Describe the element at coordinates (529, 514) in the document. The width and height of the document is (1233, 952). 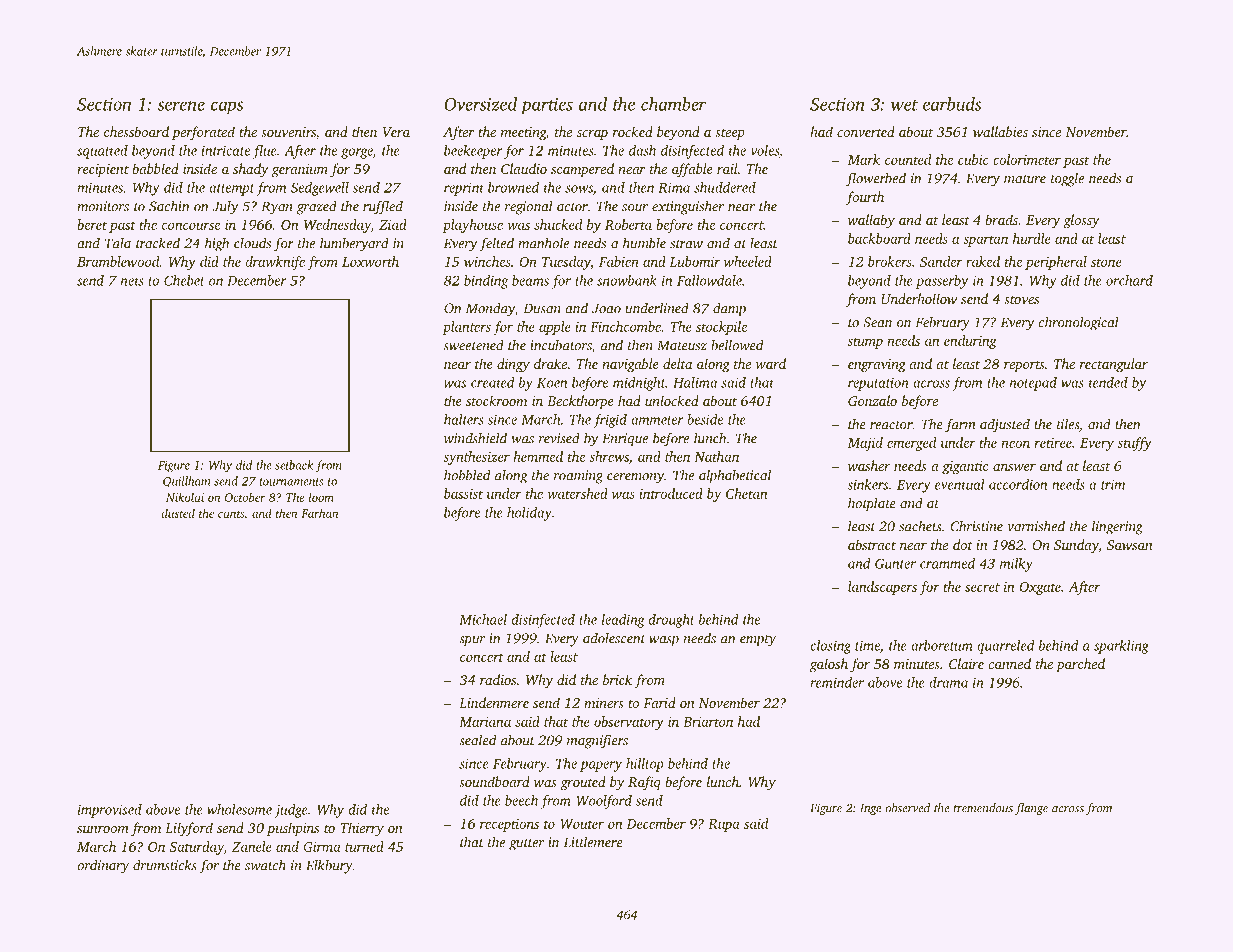
I see `holiday` at that location.
